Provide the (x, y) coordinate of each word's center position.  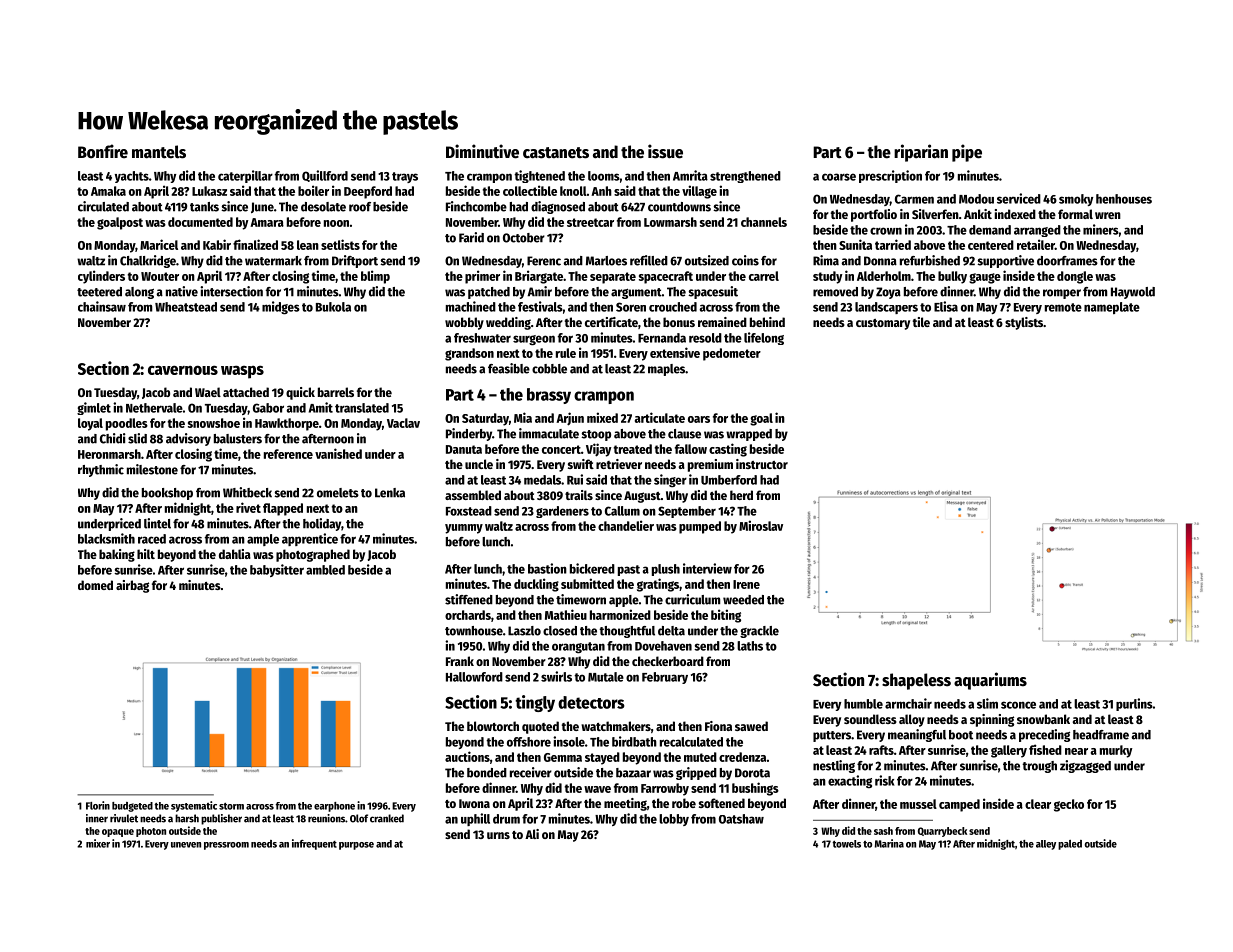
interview (707, 568)
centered (991, 245)
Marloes (606, 261)
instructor (762, 464)
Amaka (108, 191)
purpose (356, 846)
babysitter (277, 570)
